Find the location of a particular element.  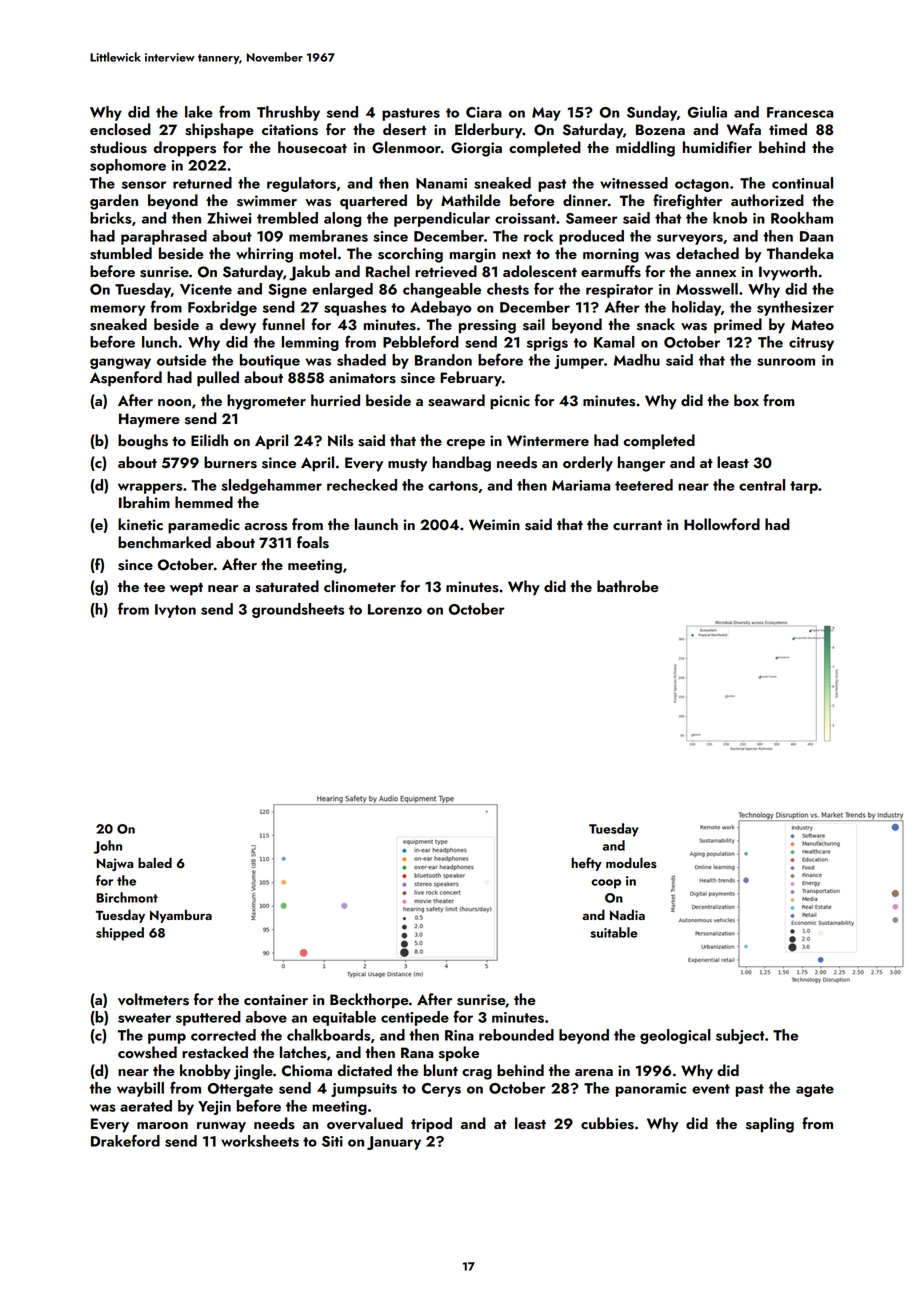

hefty is located at coordinates (586, 864).
